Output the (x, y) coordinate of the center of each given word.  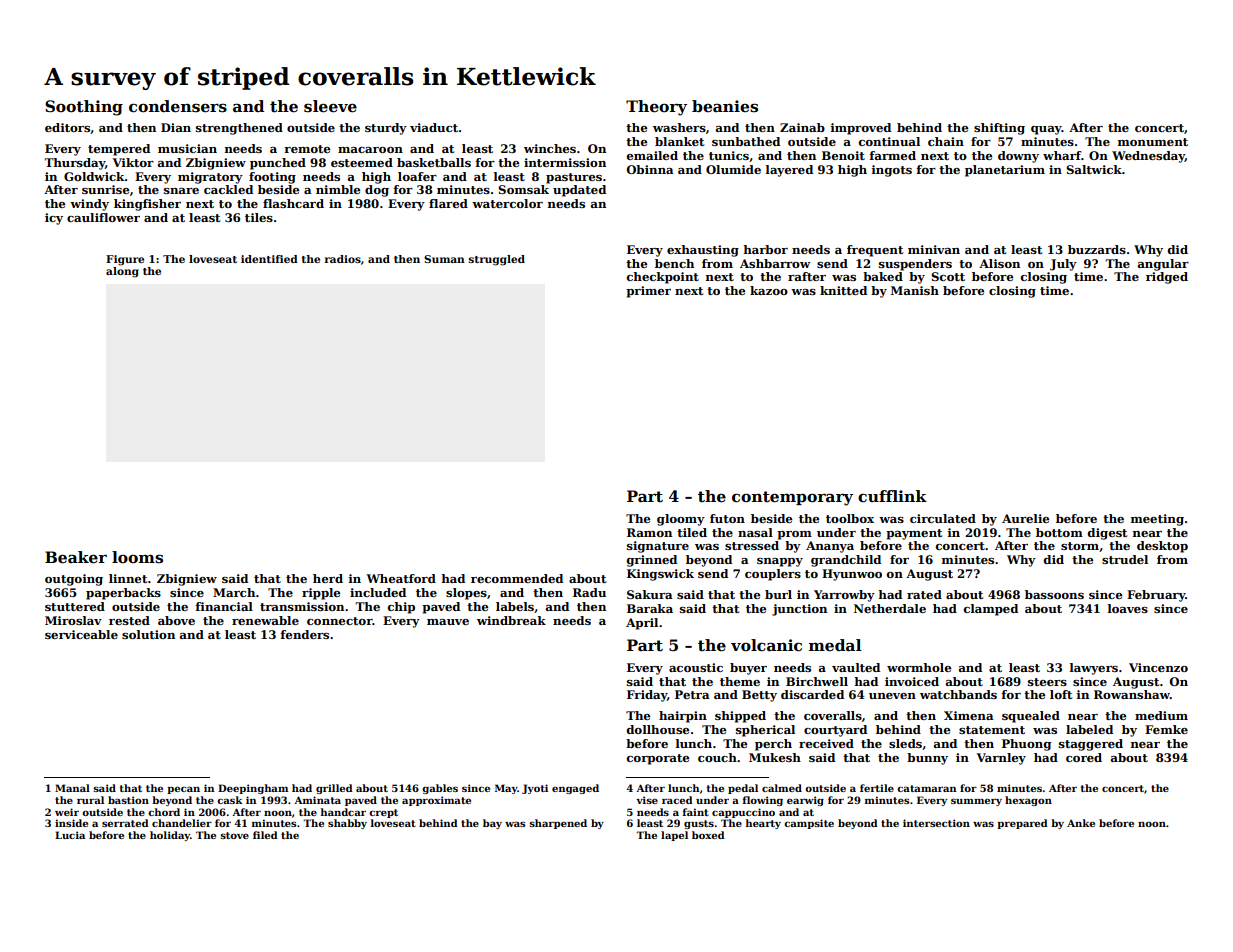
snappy (780, 562)
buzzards (1097, 249)
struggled (497, 260)
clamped (991, 610)
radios (343, 259)
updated (579, 191)
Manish (915, 290)
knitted (843, 290)
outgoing (74, 580)
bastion (128, 800)
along (122, 272)
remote (307, 149)
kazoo (769, 290)
